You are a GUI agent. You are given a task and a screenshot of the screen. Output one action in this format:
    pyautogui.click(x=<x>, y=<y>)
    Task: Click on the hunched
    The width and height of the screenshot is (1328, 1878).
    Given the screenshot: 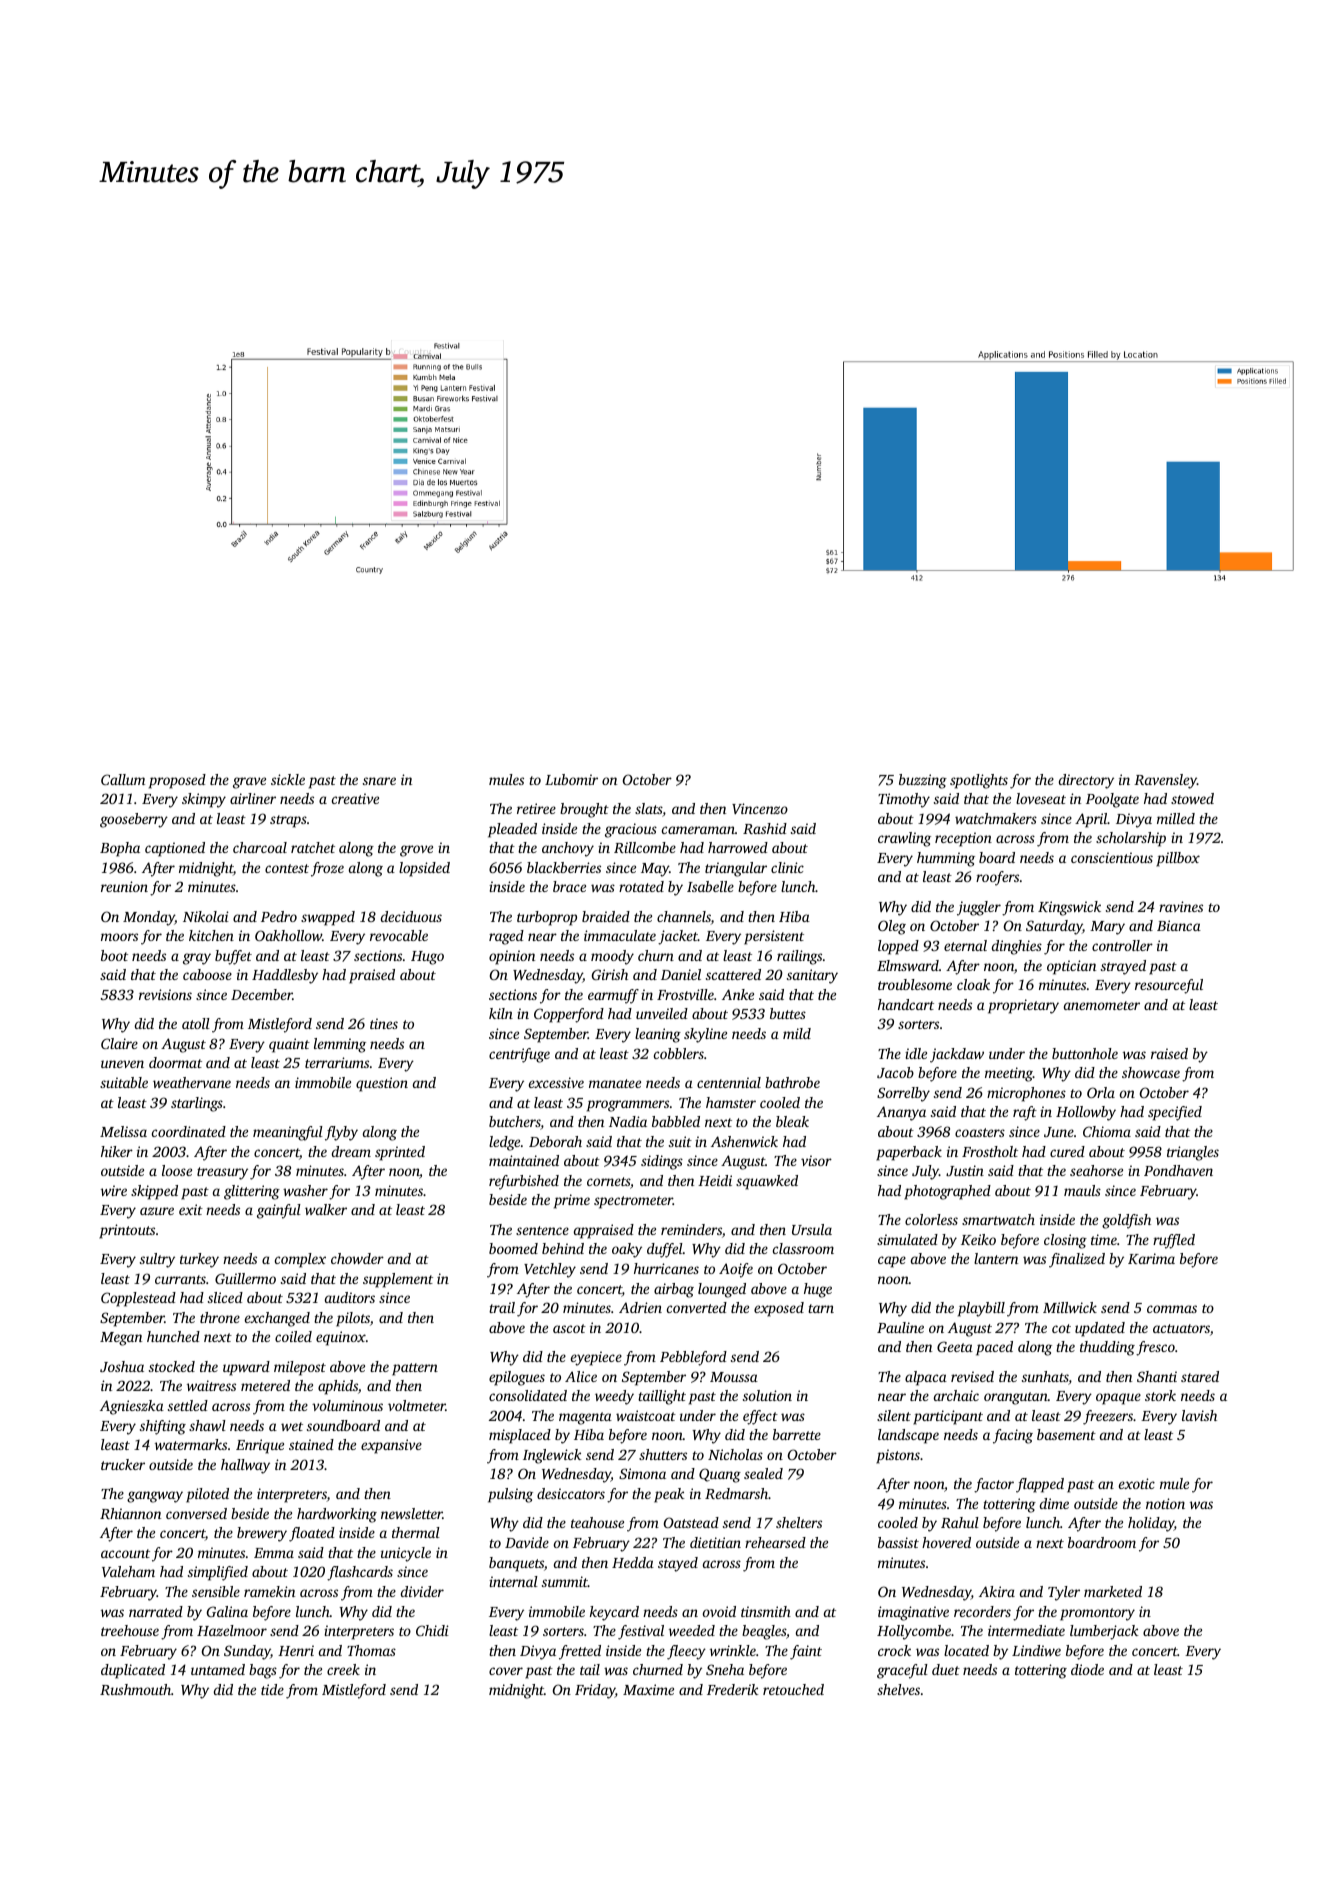 What is the action you would take?
    pyautogui.click(x=173, y=1336)
